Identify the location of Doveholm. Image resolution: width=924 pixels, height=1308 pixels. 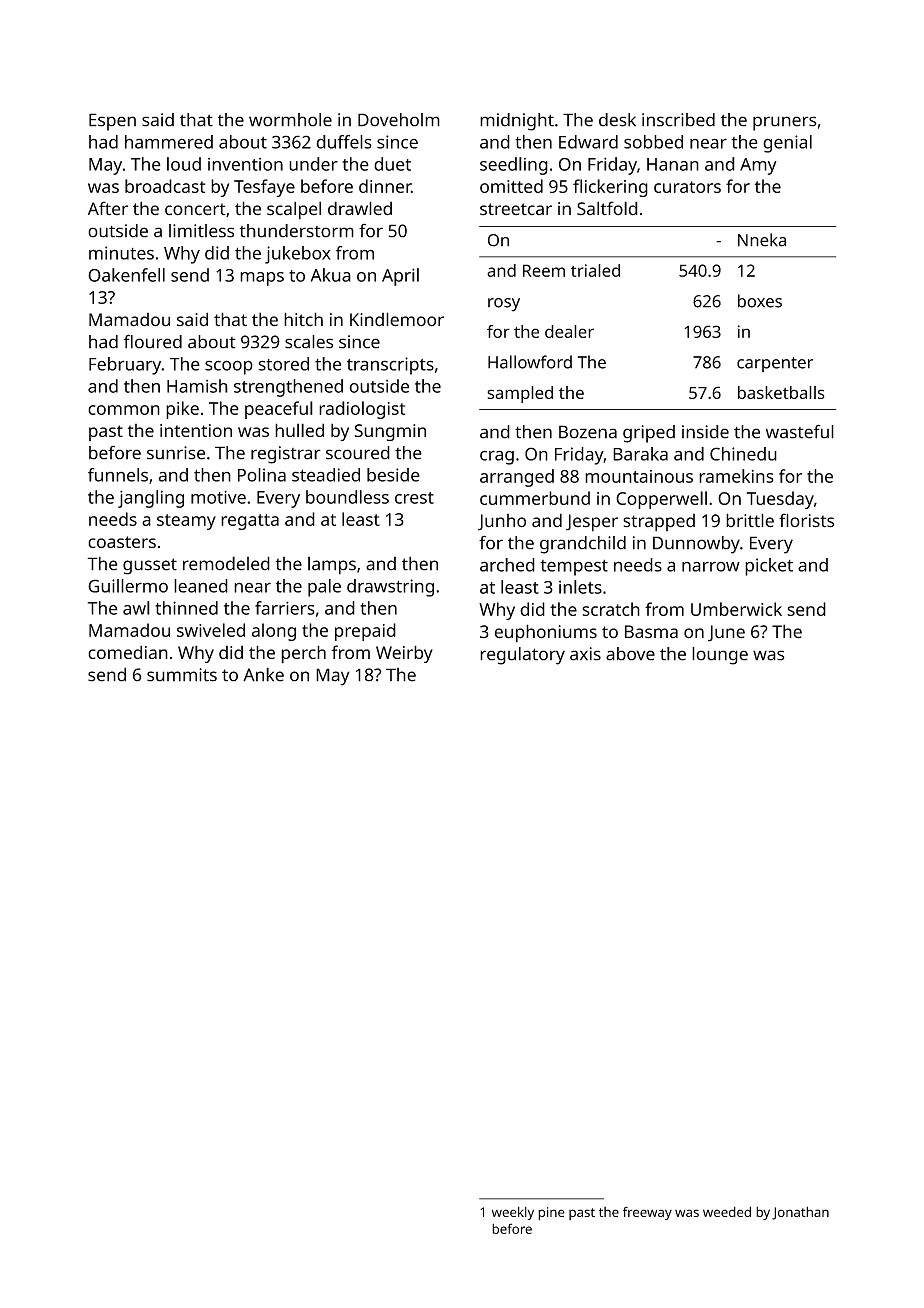
(399, 120).
